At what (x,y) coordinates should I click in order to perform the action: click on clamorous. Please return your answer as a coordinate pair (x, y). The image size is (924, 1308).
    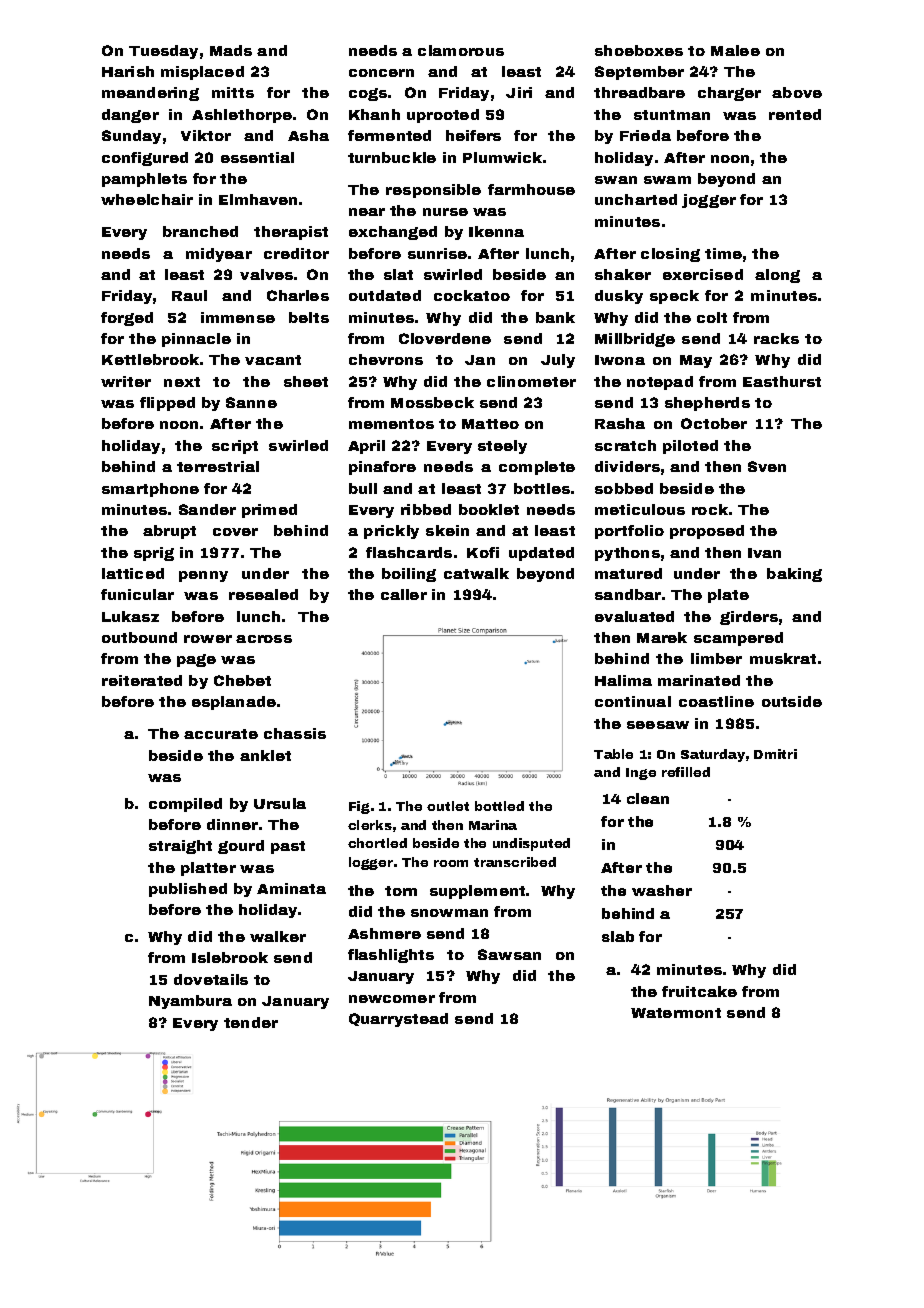
    Looking at the image, I should click on (461, 50).
